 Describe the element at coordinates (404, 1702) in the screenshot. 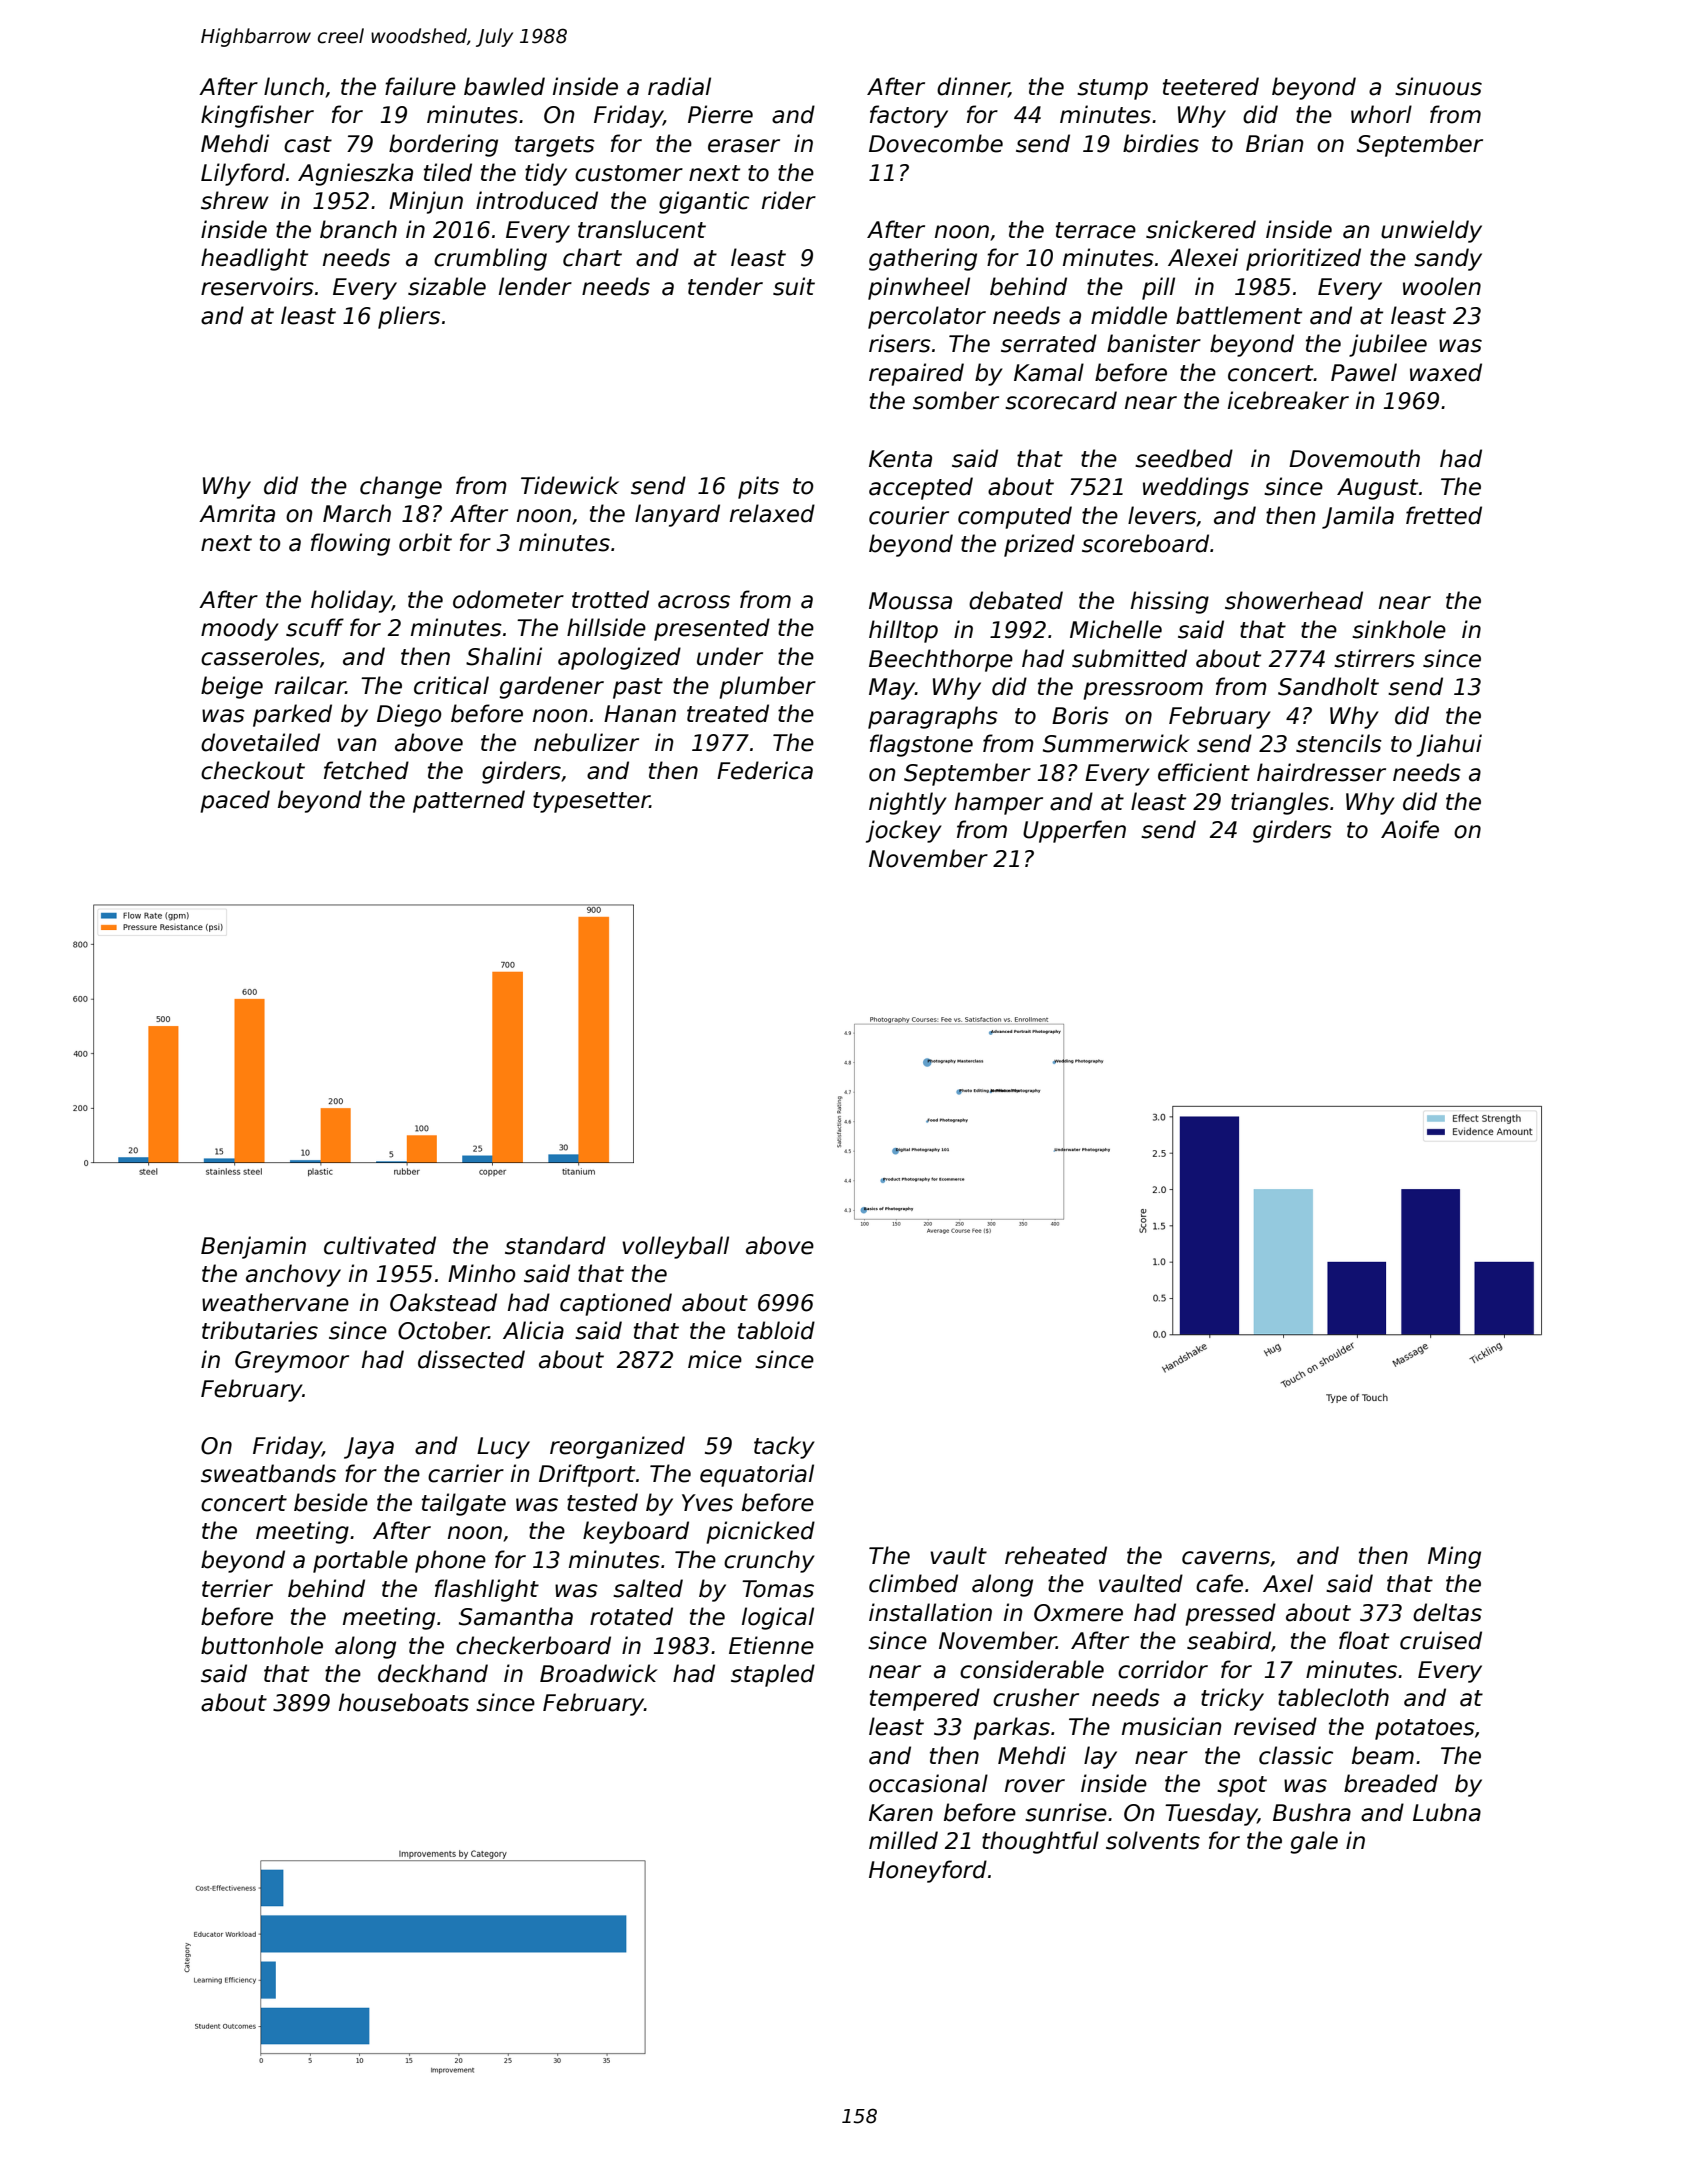

I see `houseboats` at that location.
